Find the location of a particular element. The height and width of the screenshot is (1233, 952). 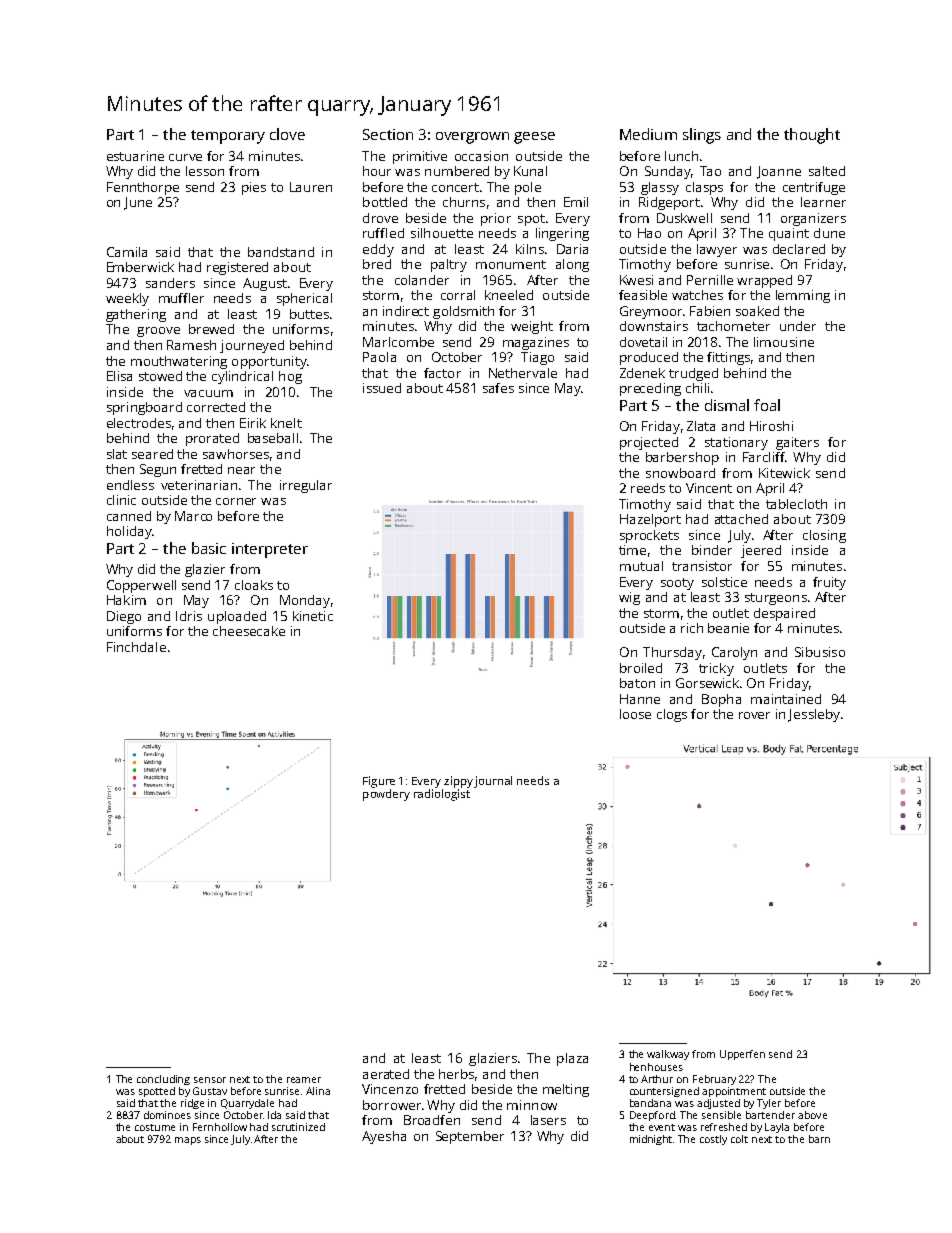

overgrown is located at coordinates (472, 138).
